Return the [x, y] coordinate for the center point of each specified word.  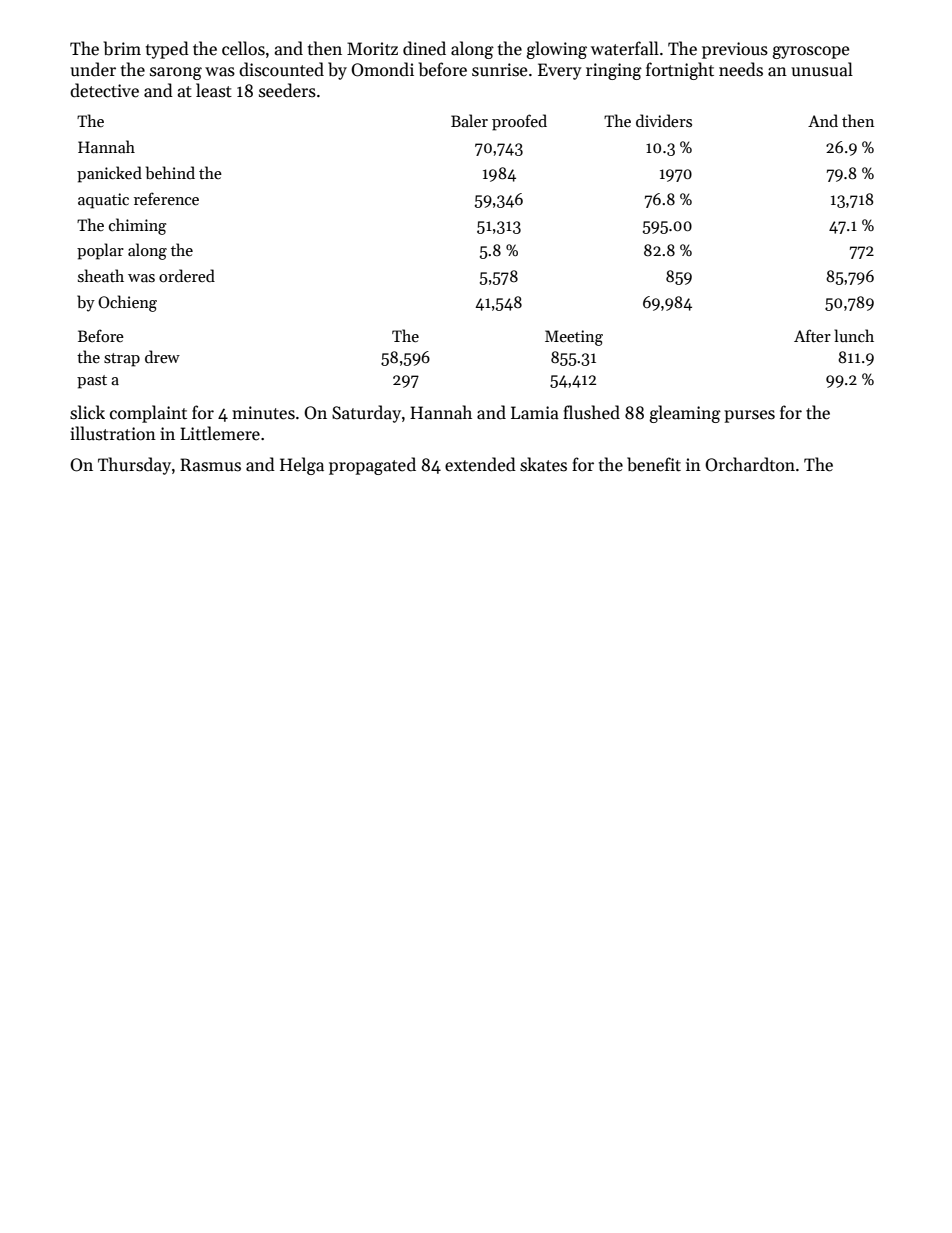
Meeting [574, 338]
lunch [854, 335]
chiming [137, 226]
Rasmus [210, 465]
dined [424, 48]
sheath [101, 275]
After [812, 335]
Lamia [535, 413]
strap [122, 360]
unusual [822, 69]
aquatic [103, 201]
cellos [243, 48]
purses [749, 416]
